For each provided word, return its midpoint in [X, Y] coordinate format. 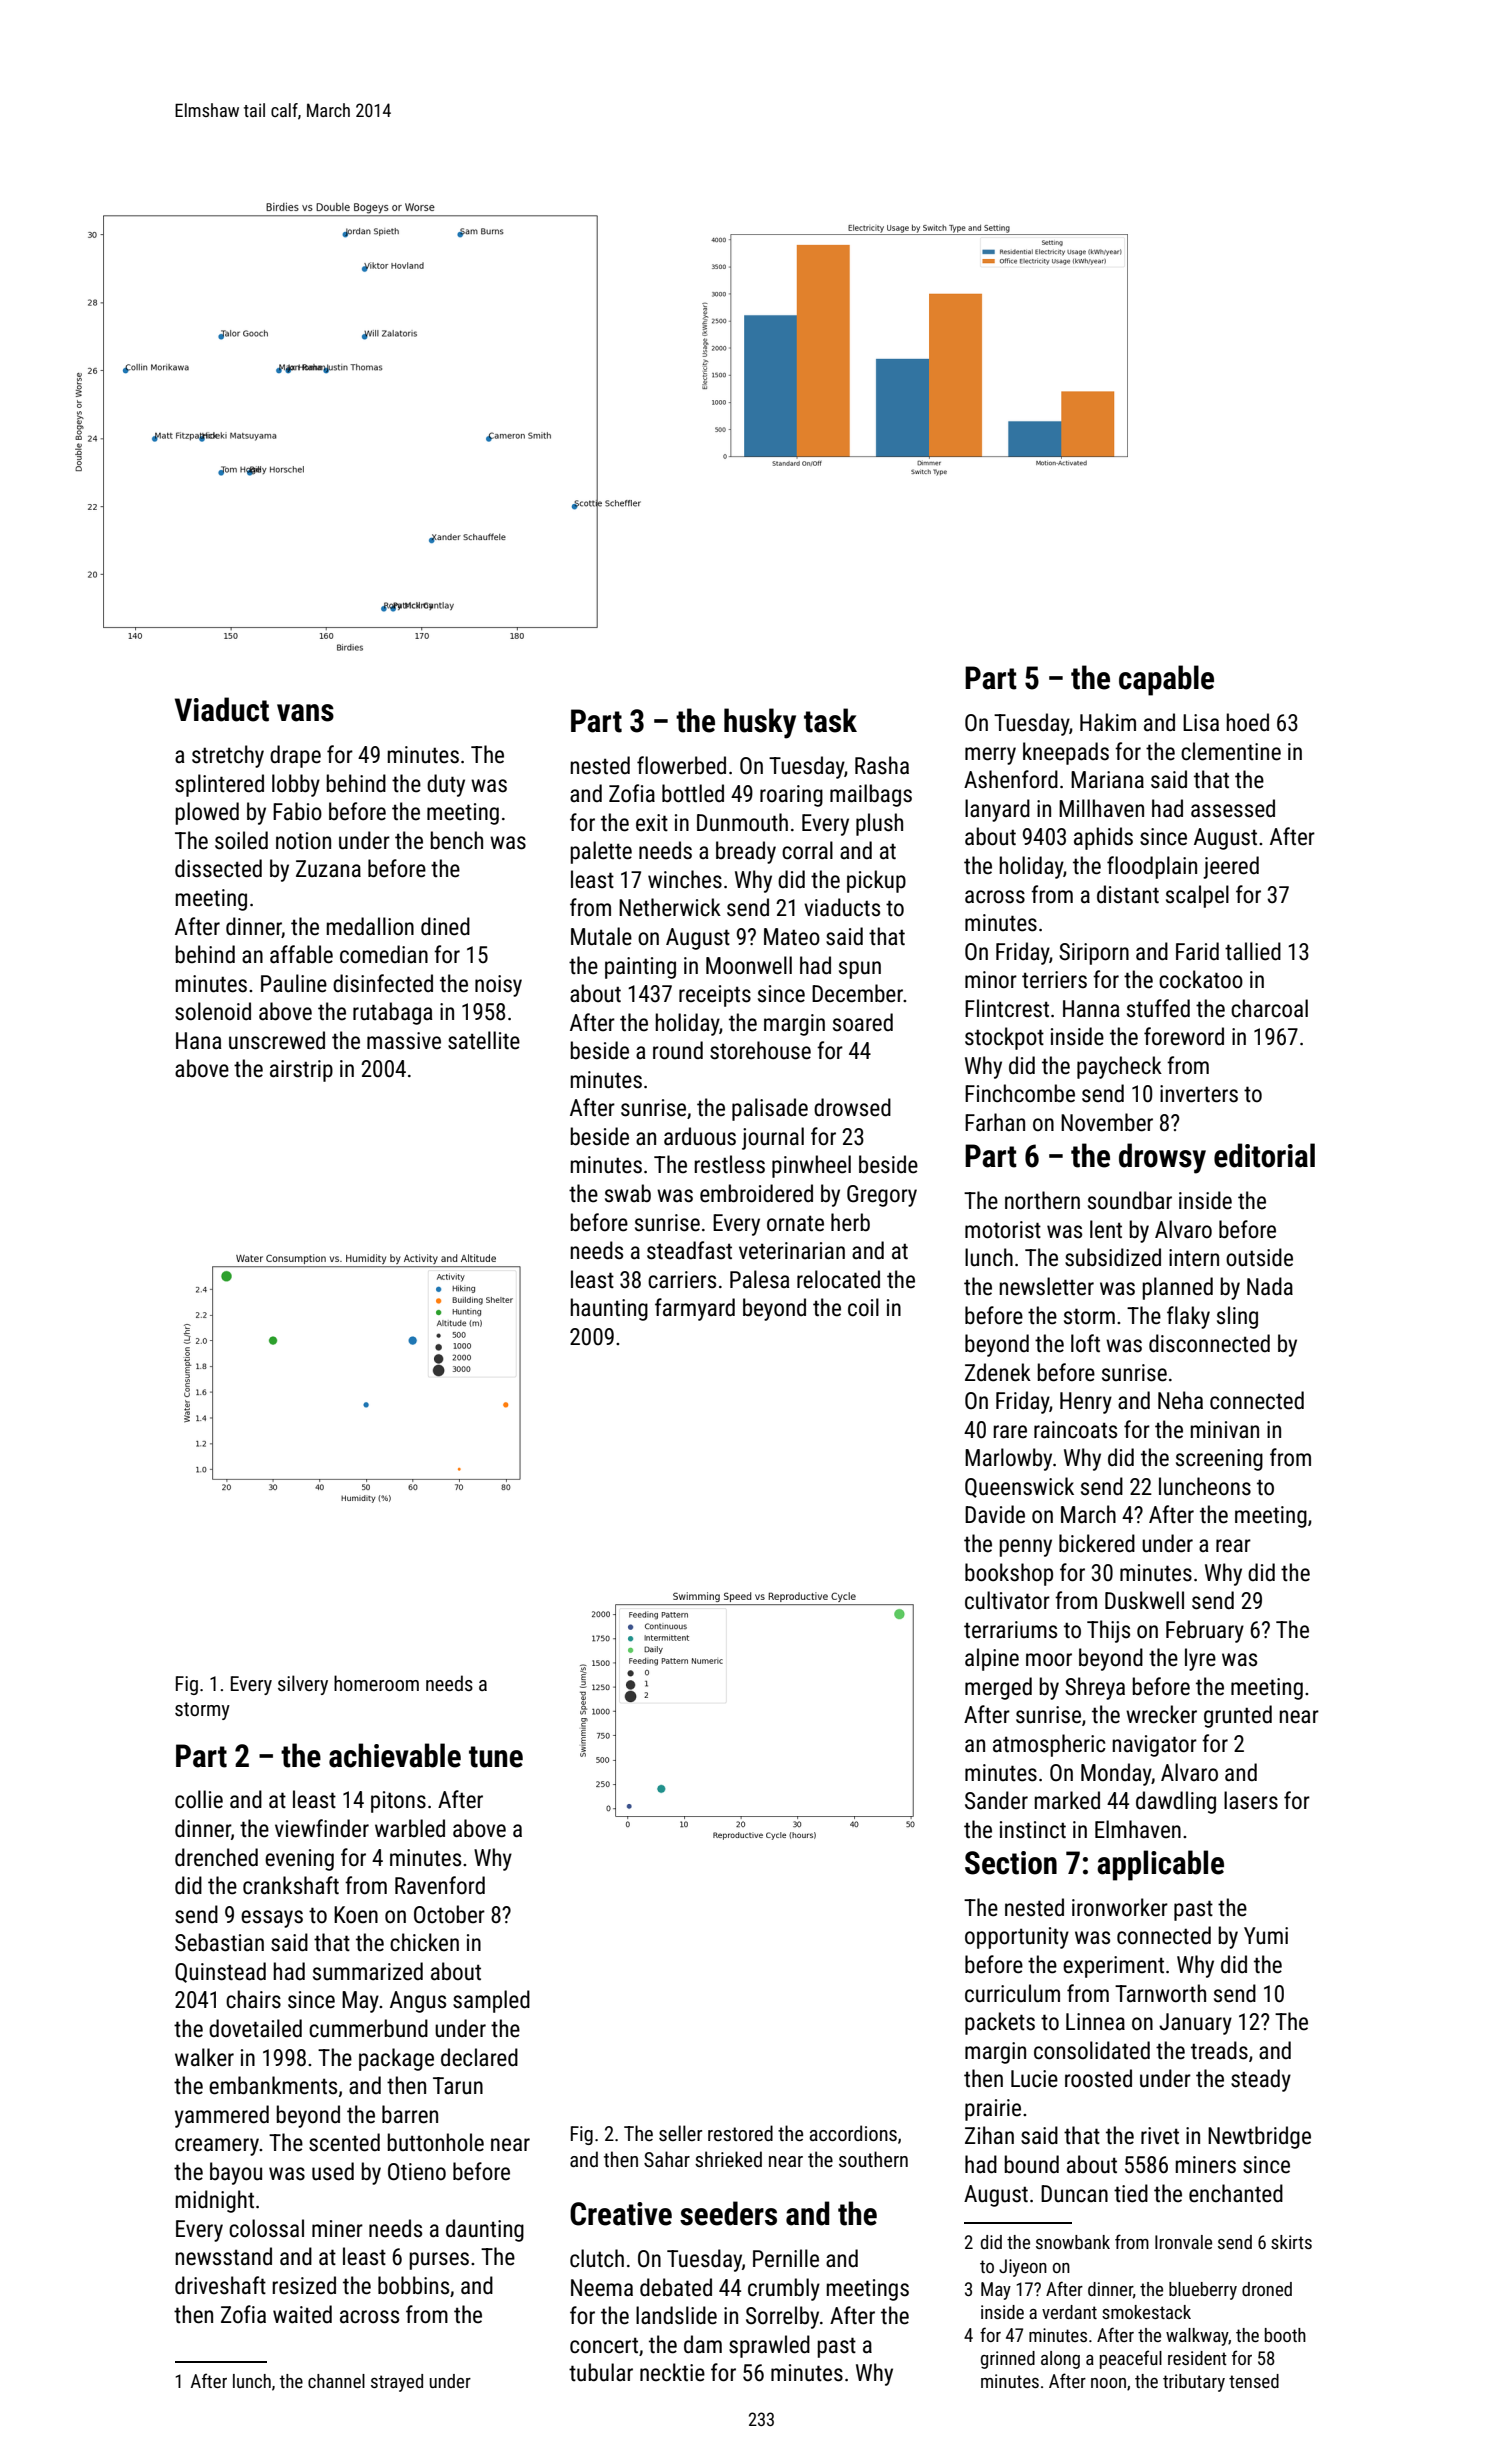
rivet [1160, 2136]
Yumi [1266, 1936]
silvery [303, 1685]
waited [302, 2314]
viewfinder [322, 1828]
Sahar [667, 2159]
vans [305, 713]
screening [1219, 1460]
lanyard [997, 810]
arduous [700, 1136]
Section [1011, 1863]
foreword [1184, 1036]
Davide [995, 1514]
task [830, 720]
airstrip [301, 1071]
